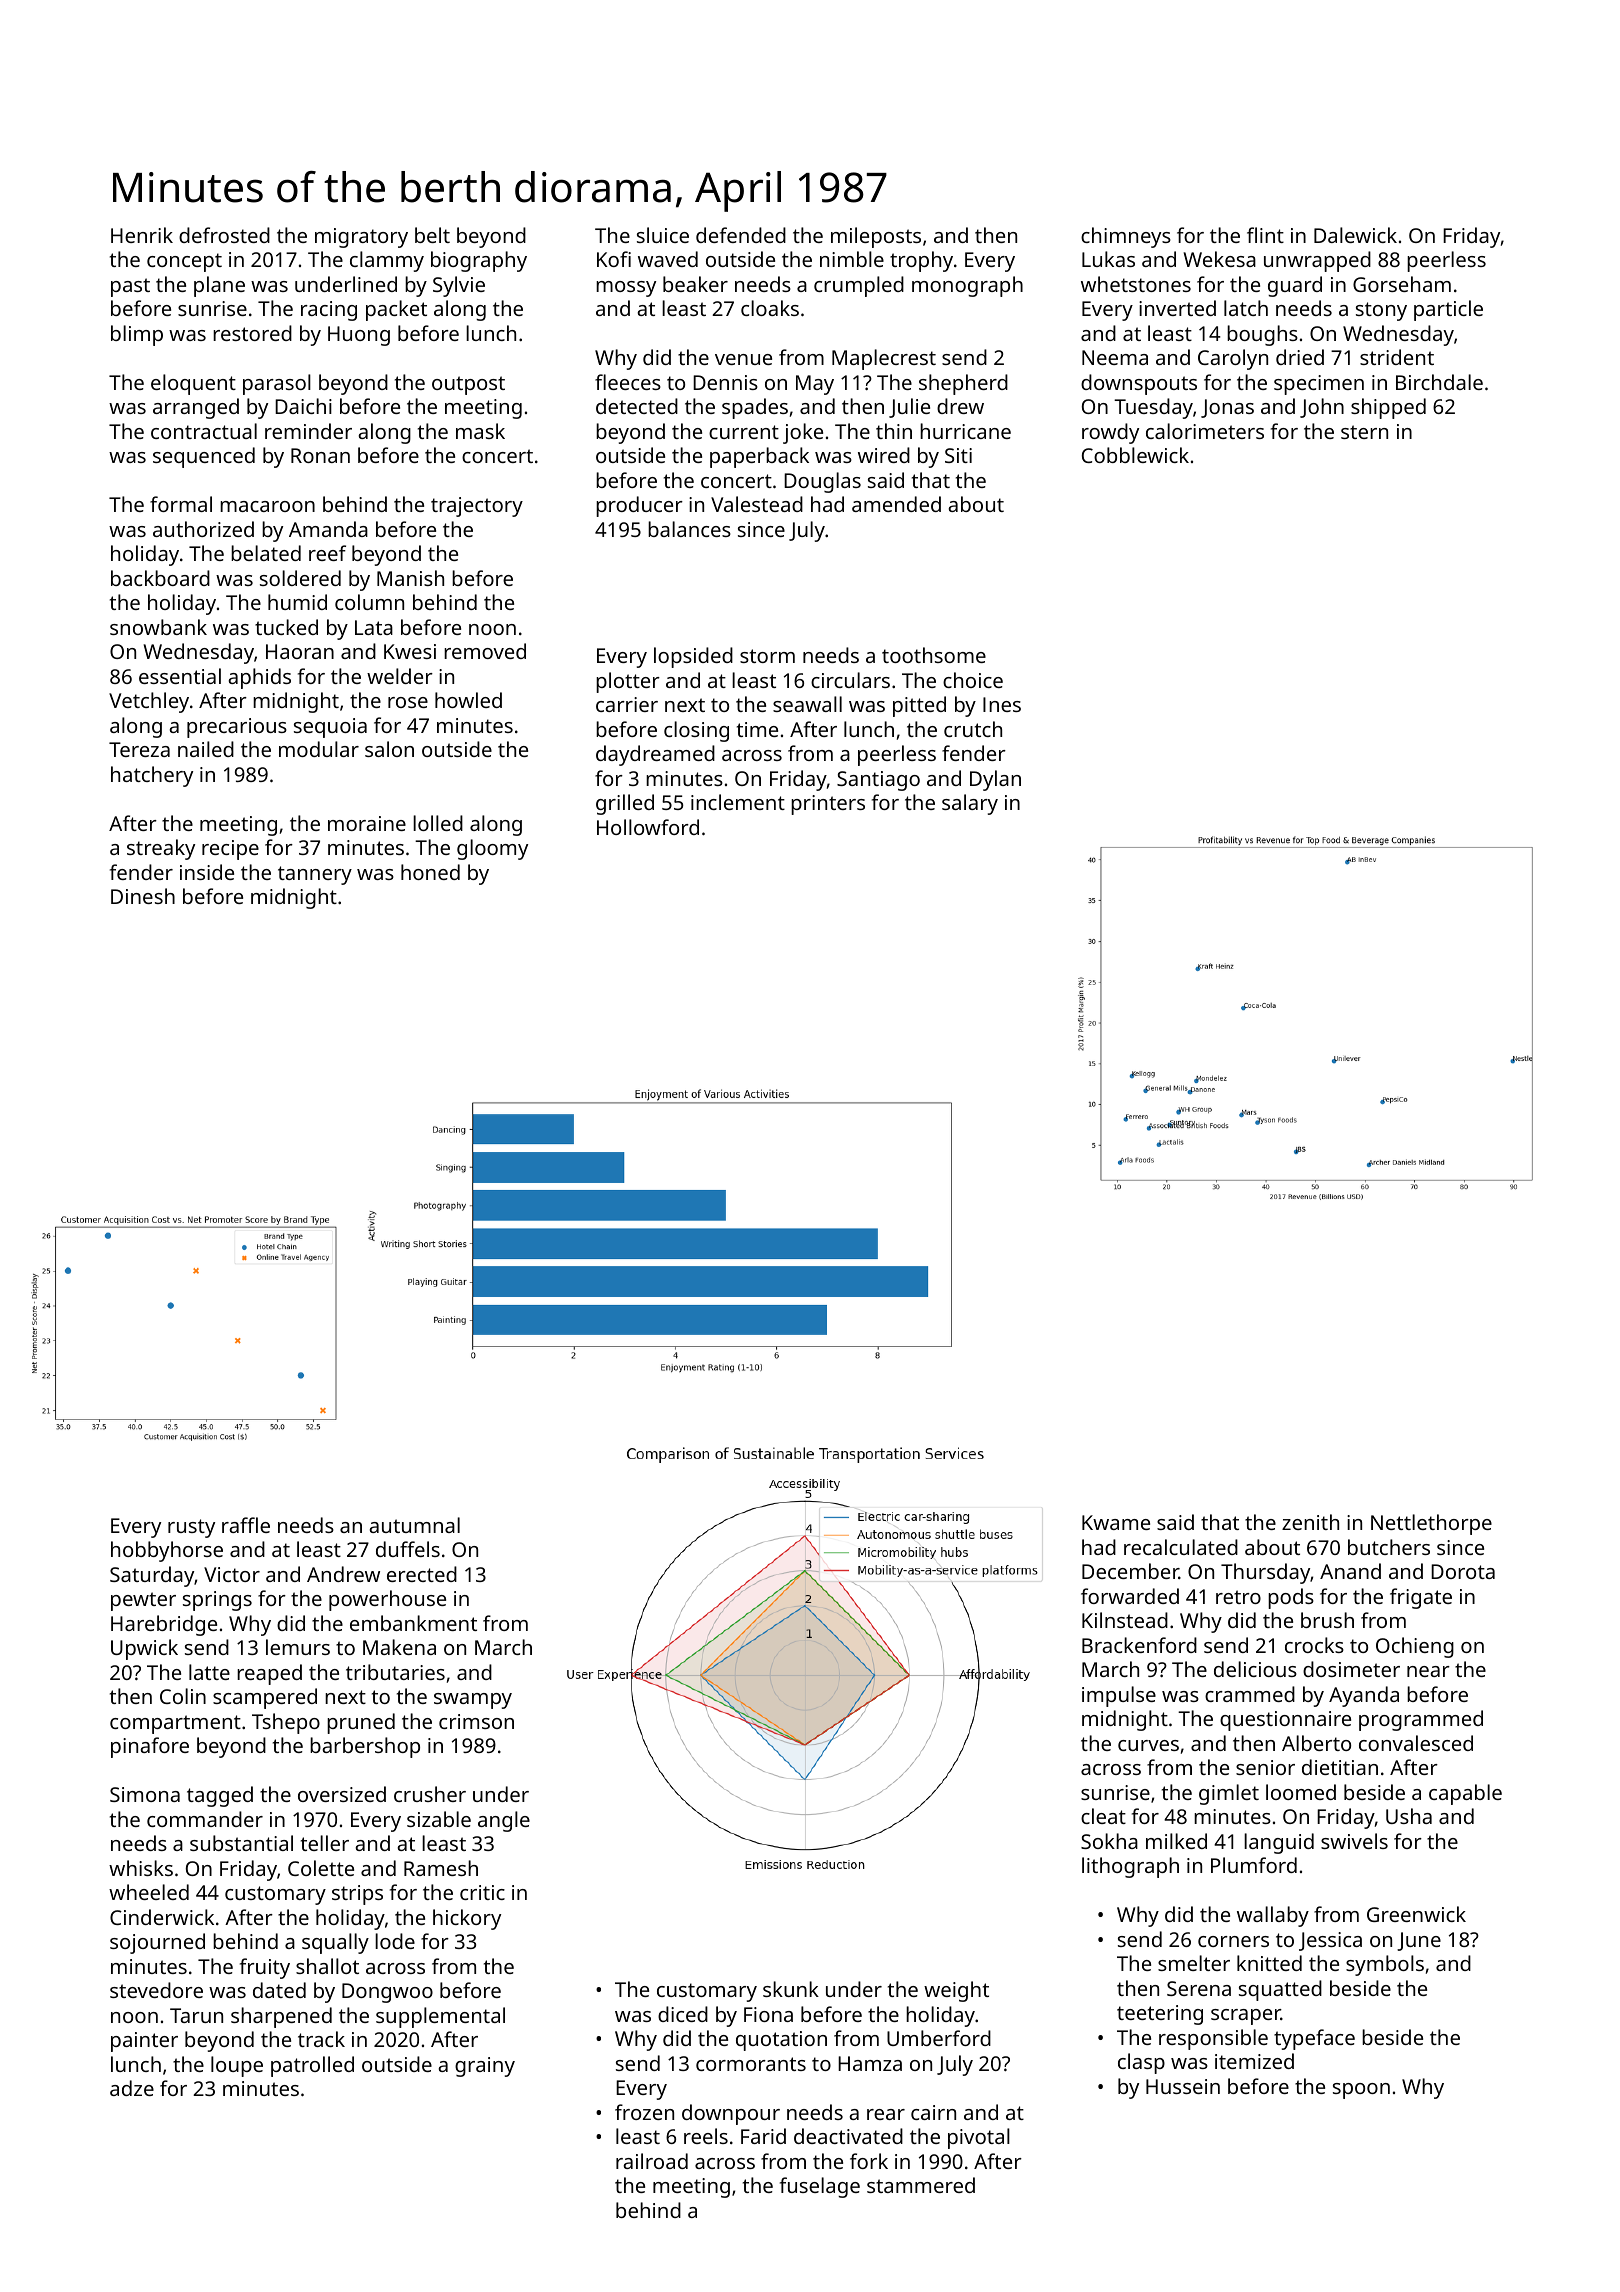  I want to click on Nettlethorpe, so click(1431, 1524).
